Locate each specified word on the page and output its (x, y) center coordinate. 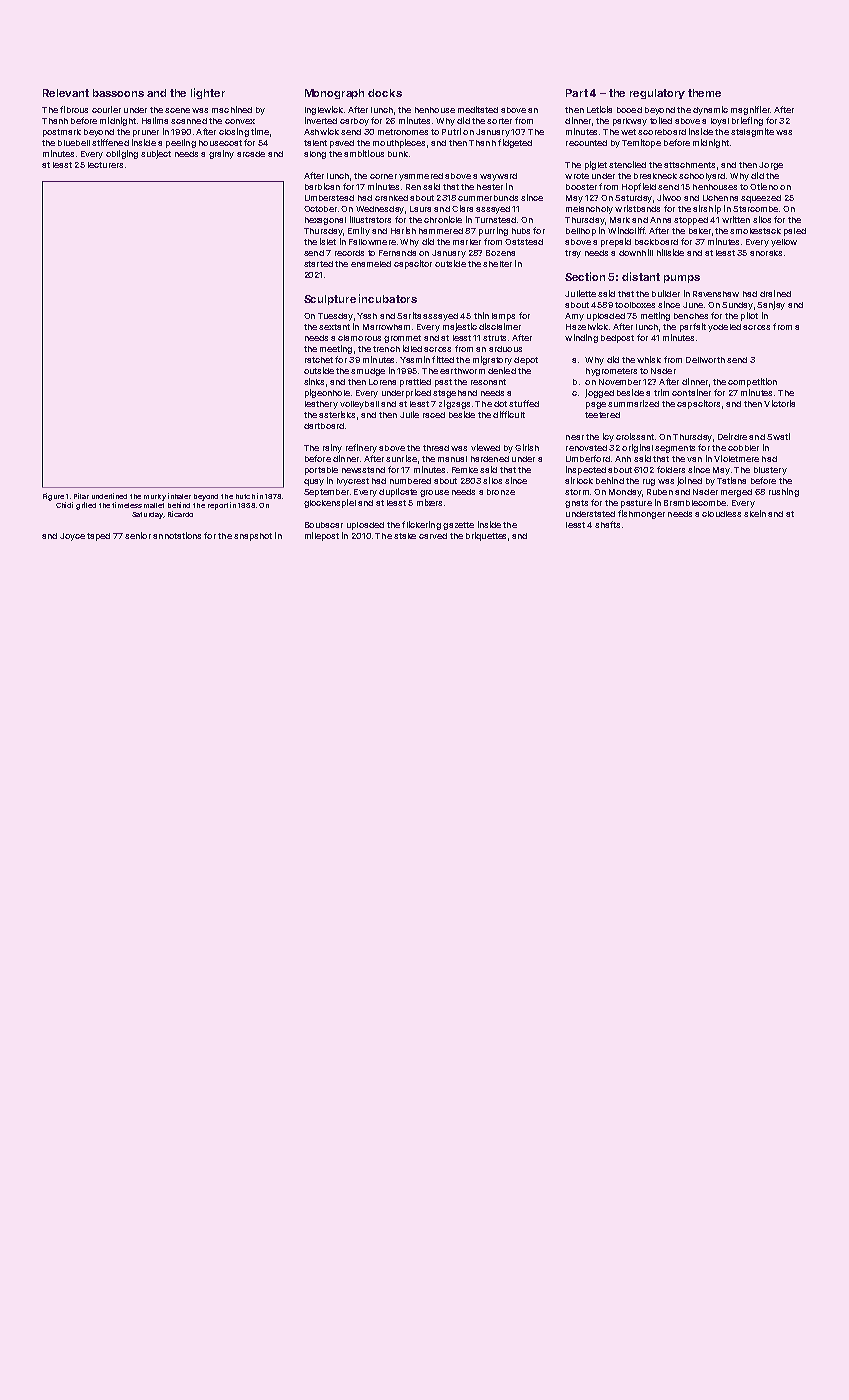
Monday (625, 493)
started (318, 264)
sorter (499, 121)
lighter (208, 93)
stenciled (627, 164)
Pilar (81, 496)
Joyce (72, 537)
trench (386, 349)
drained (775, 293)
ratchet (319, 360)
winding (581, 338)
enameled (371, 264)
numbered (410, 481)
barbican (322, 186)
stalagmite (752, 132)
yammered (421, 177)
